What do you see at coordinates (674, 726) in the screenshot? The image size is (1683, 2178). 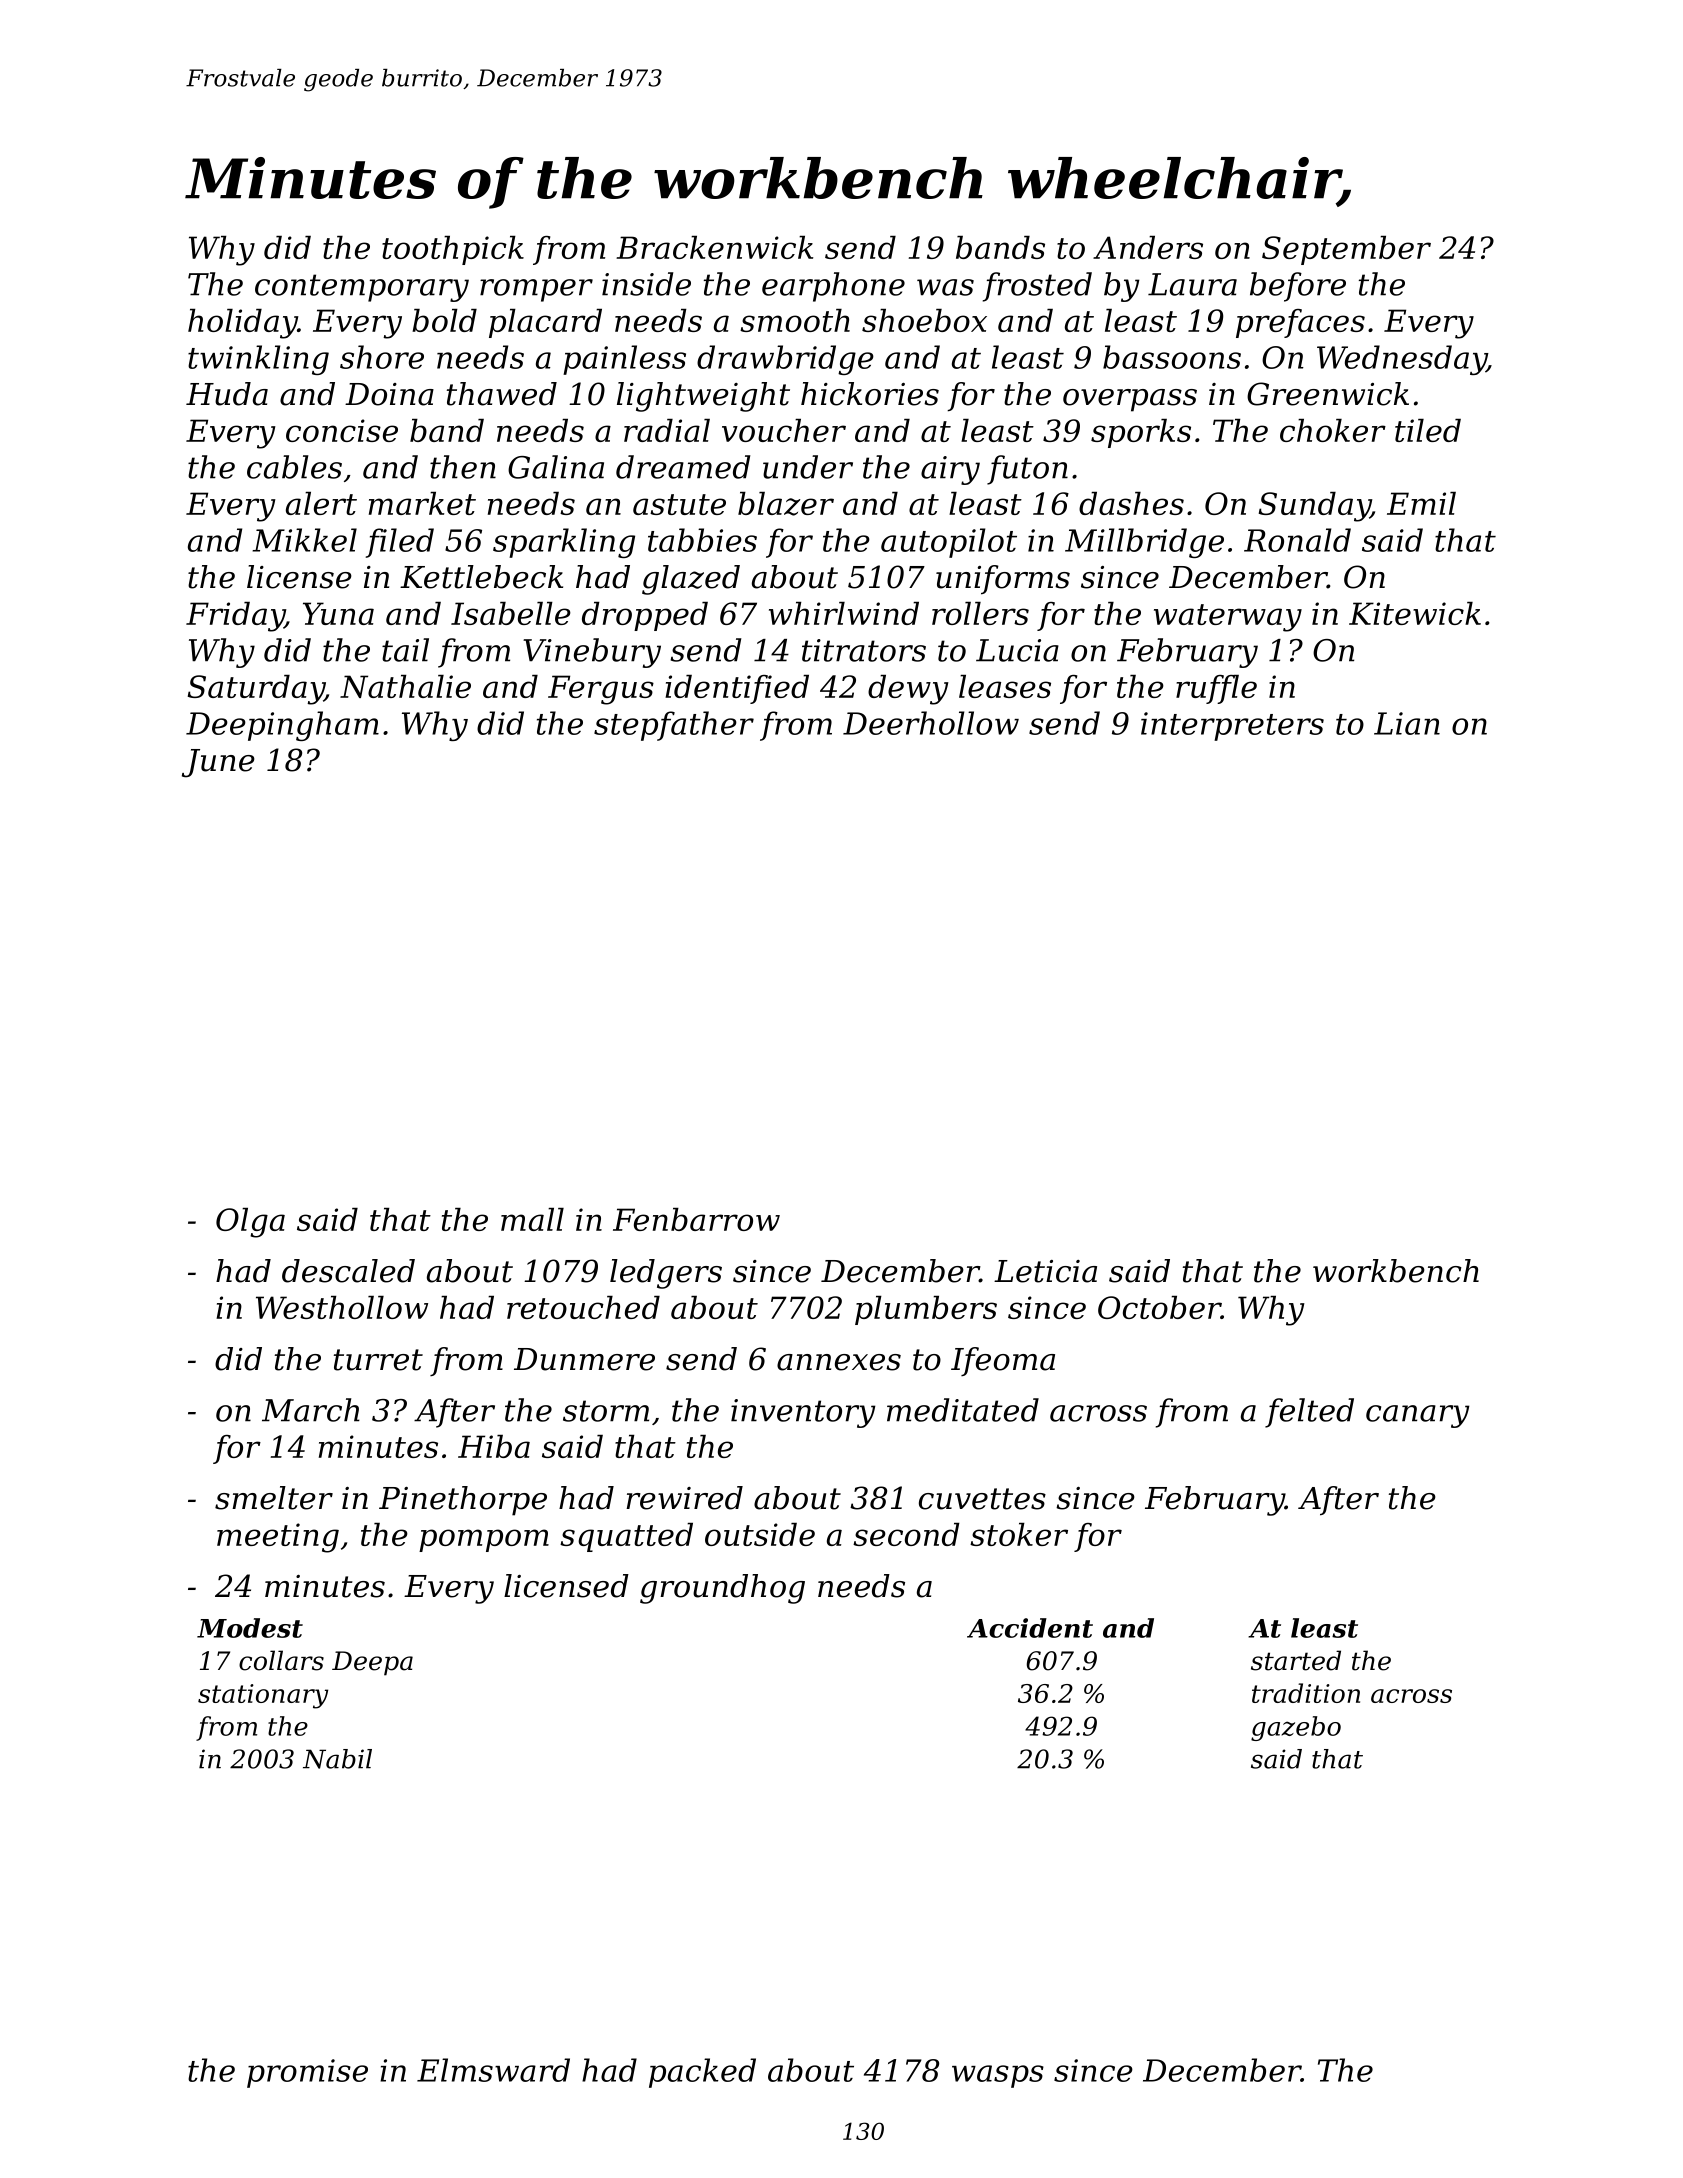 I see `stepfather` at bounding box center [674, 726].
